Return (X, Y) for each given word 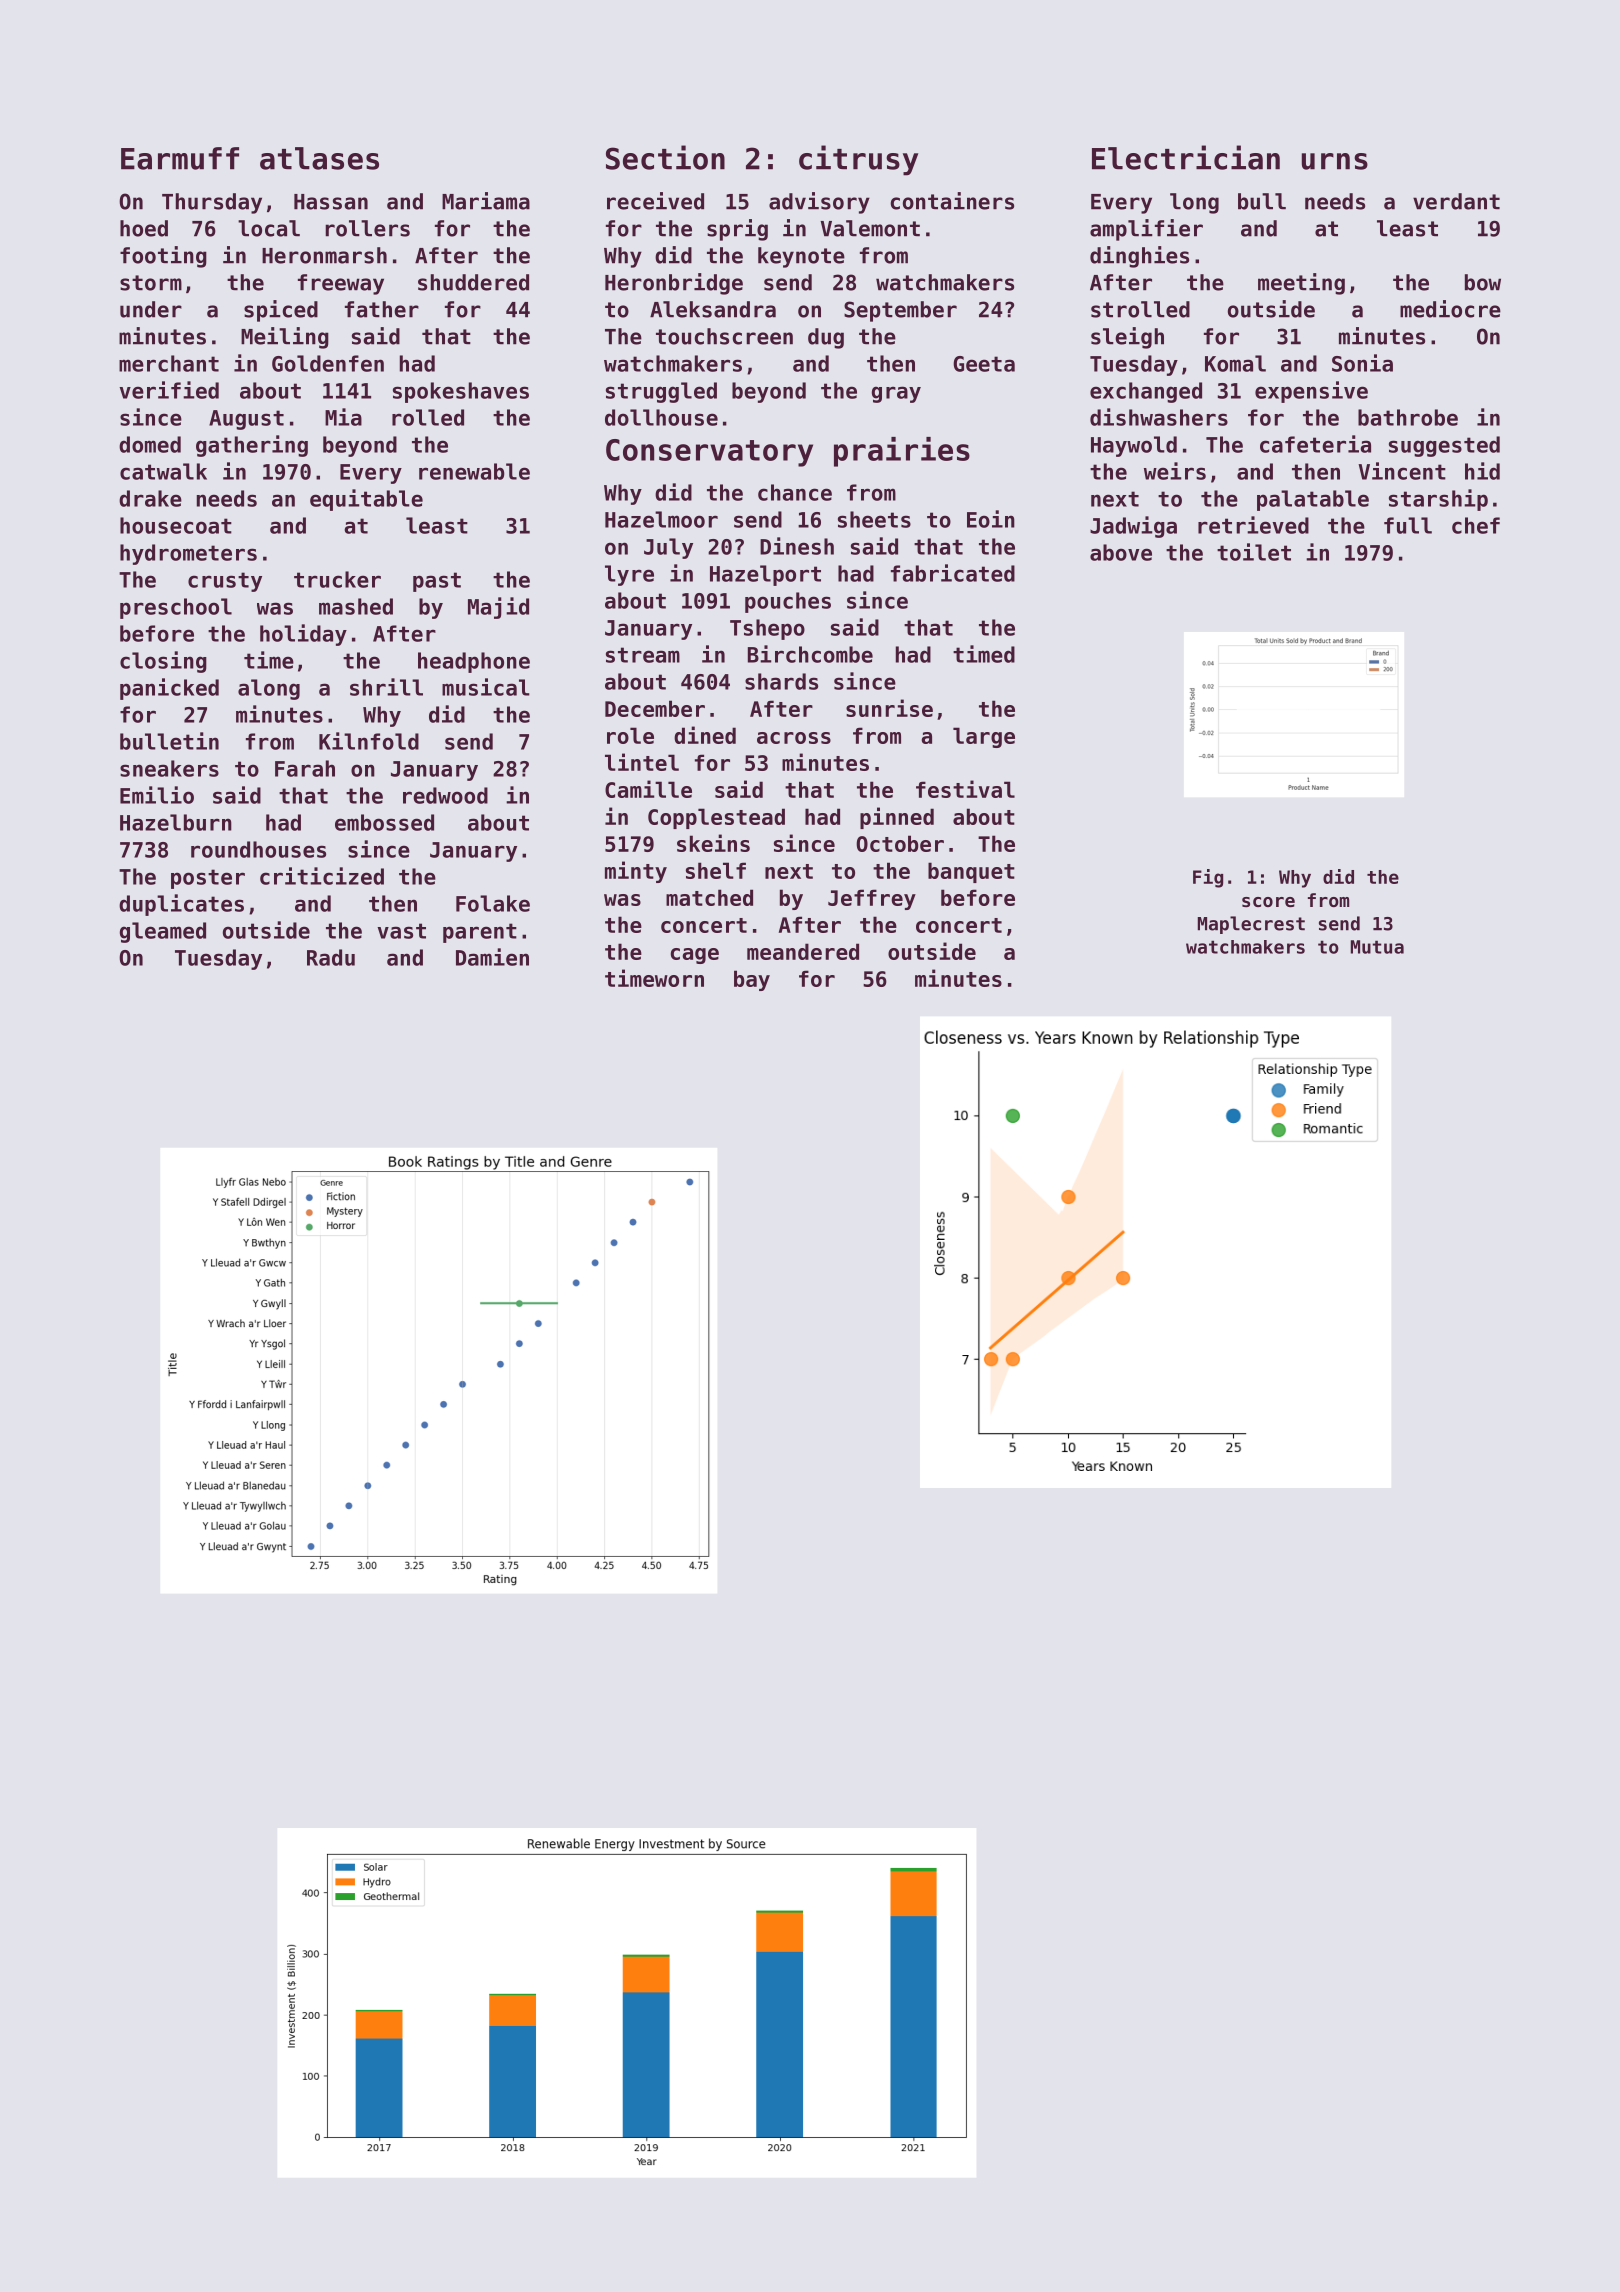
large (984, 737)
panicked (169, 689)
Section (665, 157)
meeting (1301, 284)
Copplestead (716, 818)
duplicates (181, 905)
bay (752, 980)
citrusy (858, 160)
